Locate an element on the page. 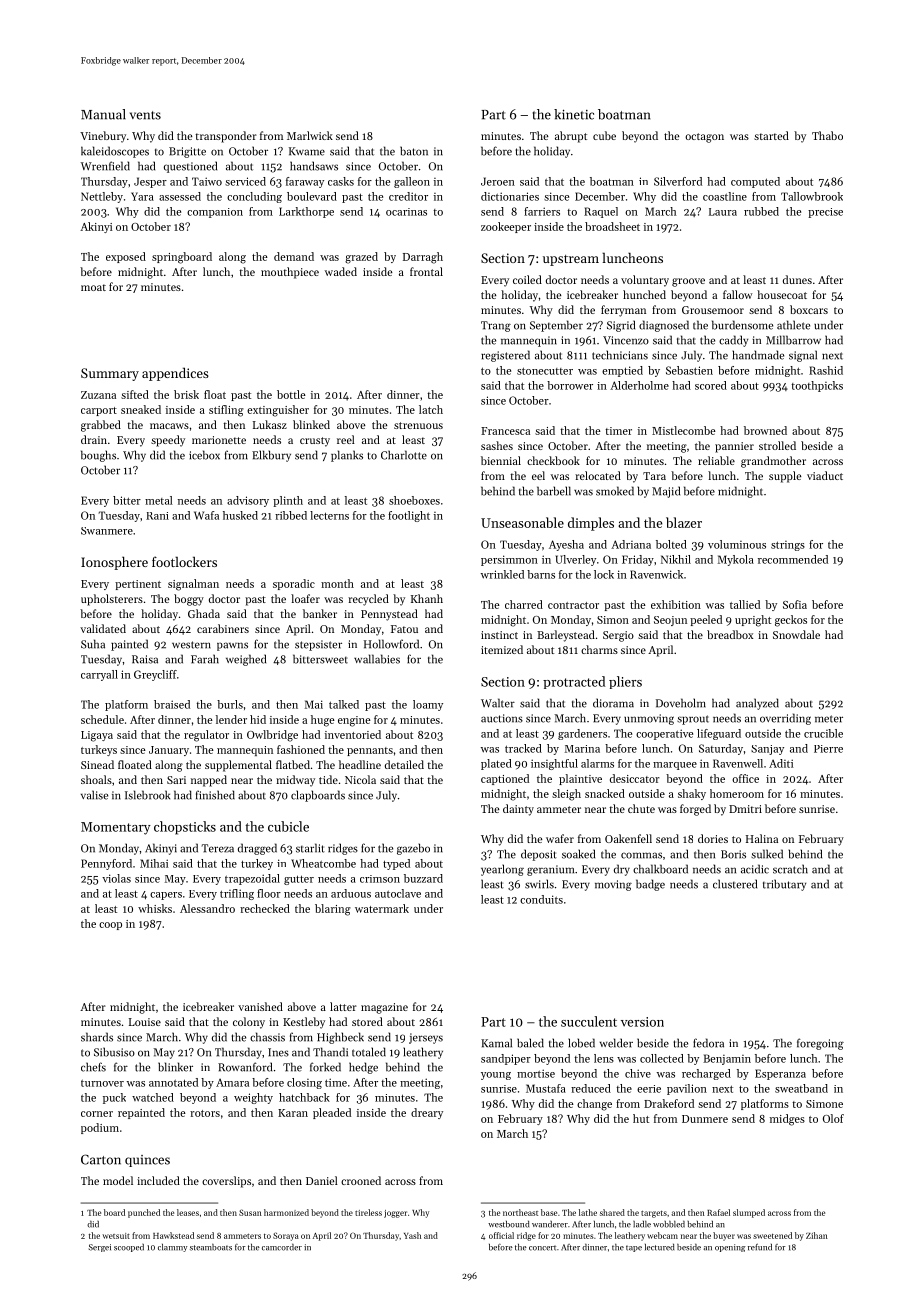 This page has width=924, height=1308. Zihan is located at coordinates (817, 1235).
